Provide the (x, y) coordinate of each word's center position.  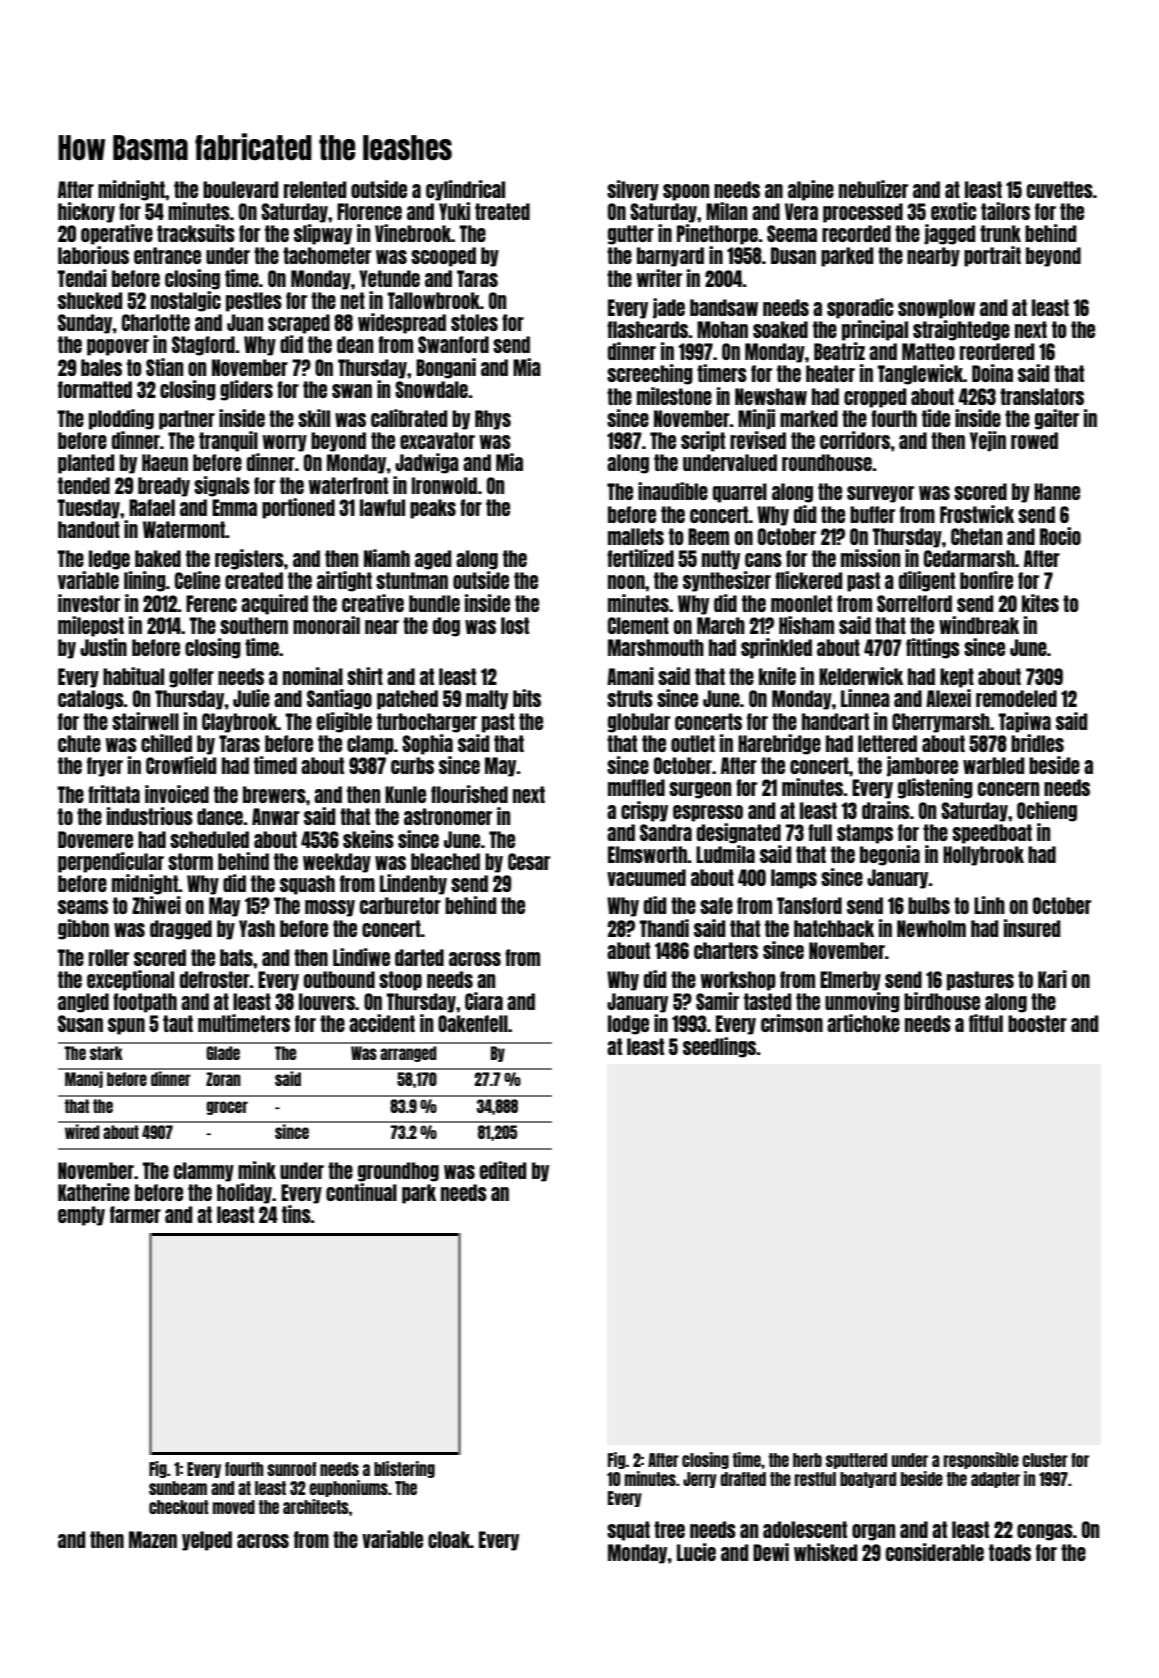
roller (109, 957)
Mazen (153, 1539)
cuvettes (1060, 189)
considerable (935, 1552)
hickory (86, 212)
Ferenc (211, 603)
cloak (449, 1539)
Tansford (809, 905)
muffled (636, 787)
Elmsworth (648, 854)
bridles (1037, 743)
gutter (631, 235)
